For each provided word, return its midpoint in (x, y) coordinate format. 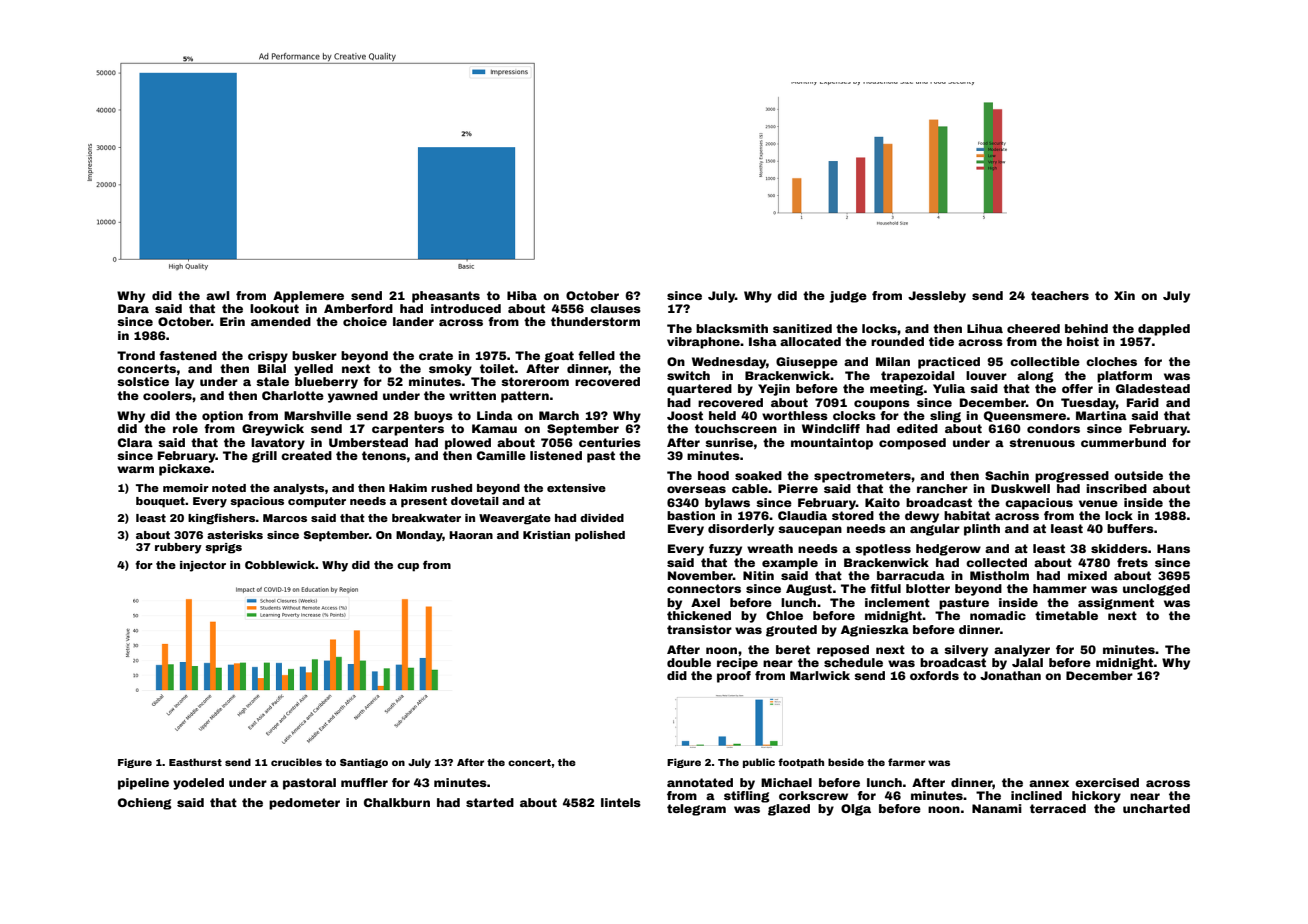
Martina (1101, 415)
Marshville (317, 415)
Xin (1124, 295)
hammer (1060, 588)
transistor (699, 629)
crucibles (296, 762)
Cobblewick (280, 565)
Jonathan (1010, 675)
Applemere (308, 297)
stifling (747, 797)
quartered (699, 390)
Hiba (522, 295)
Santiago (364, 763)
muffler (364, 782)
